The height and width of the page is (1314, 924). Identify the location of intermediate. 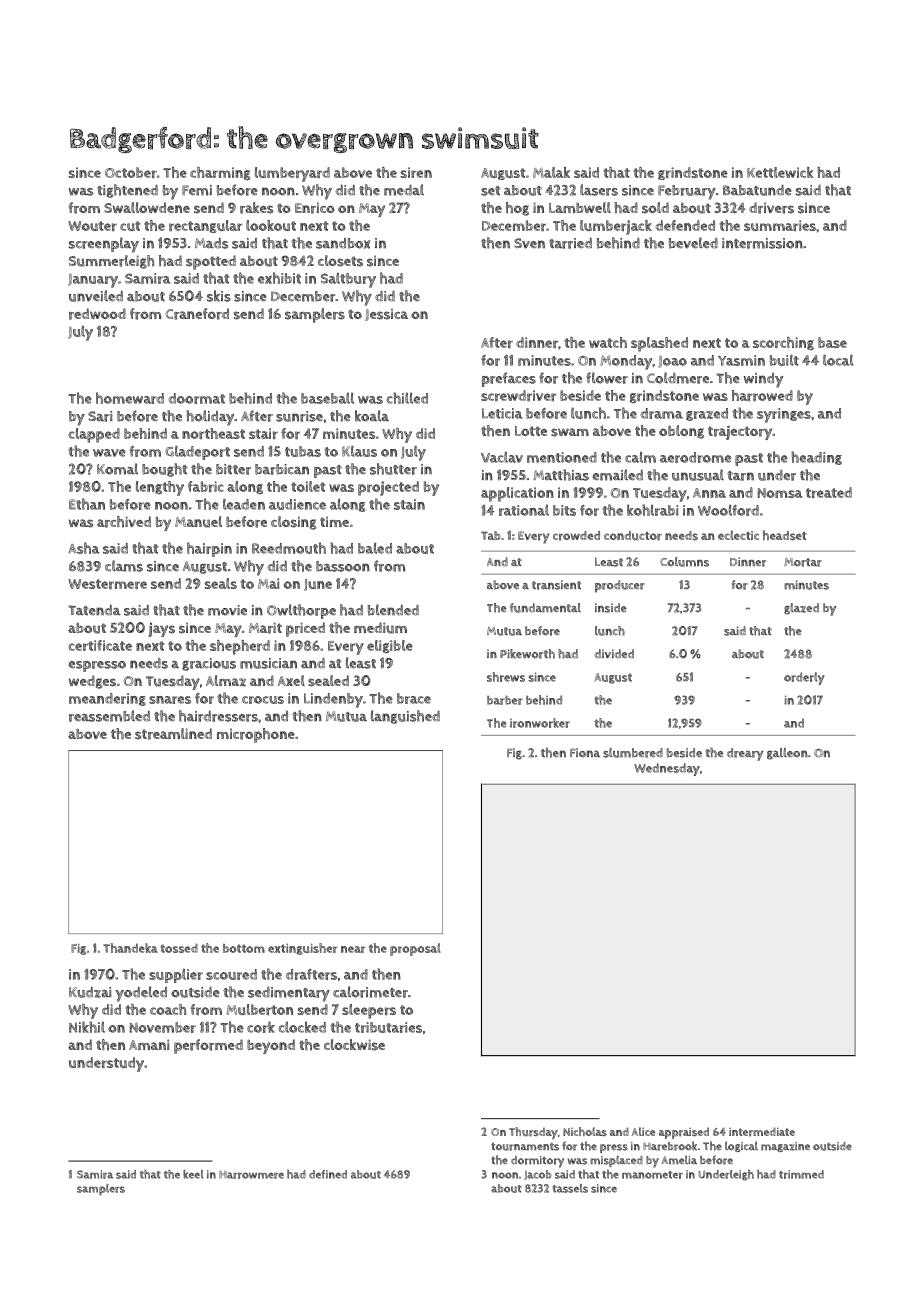
(762, 1132).
